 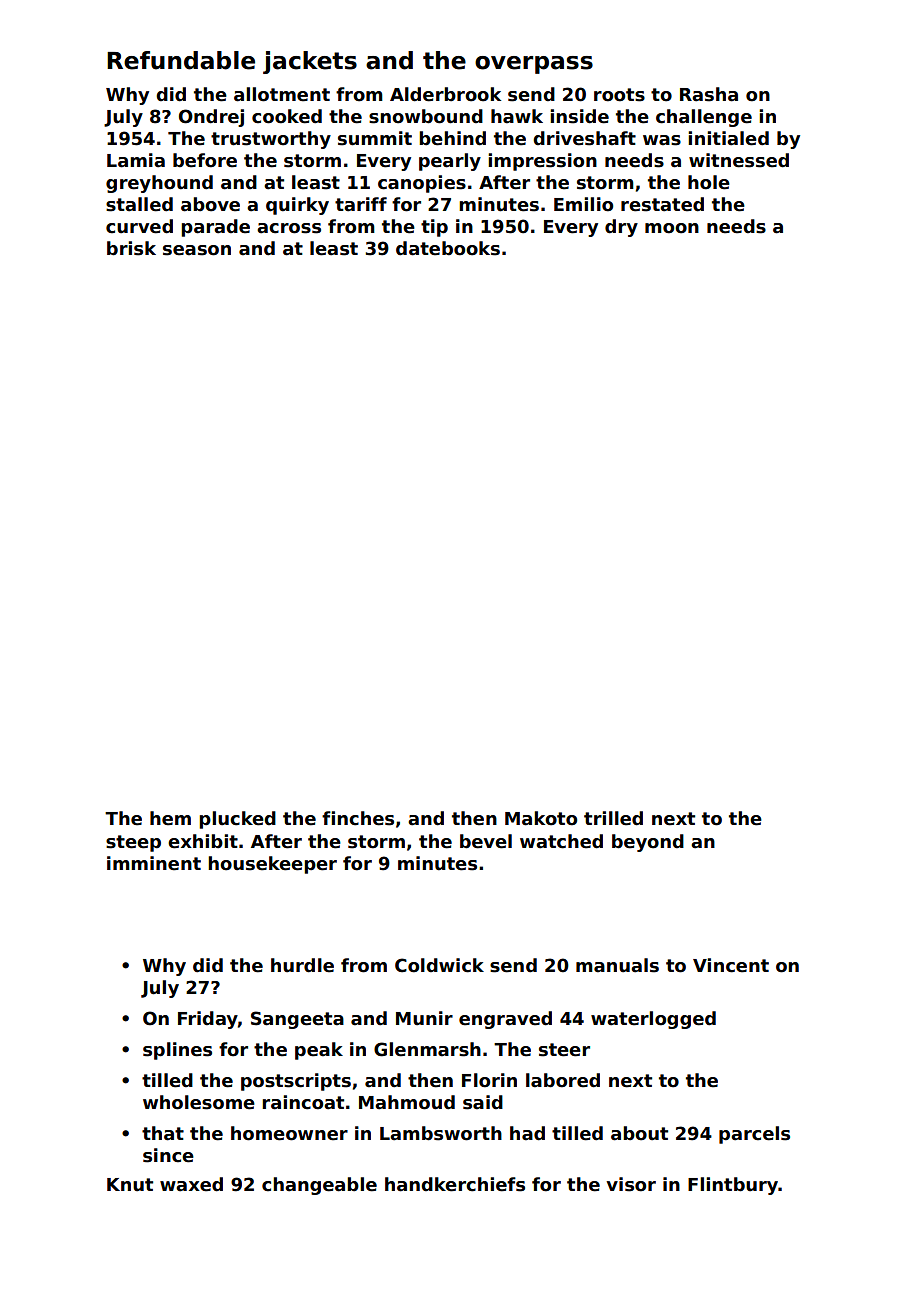 I want to click on initialed, so click(x=728, y=138).
